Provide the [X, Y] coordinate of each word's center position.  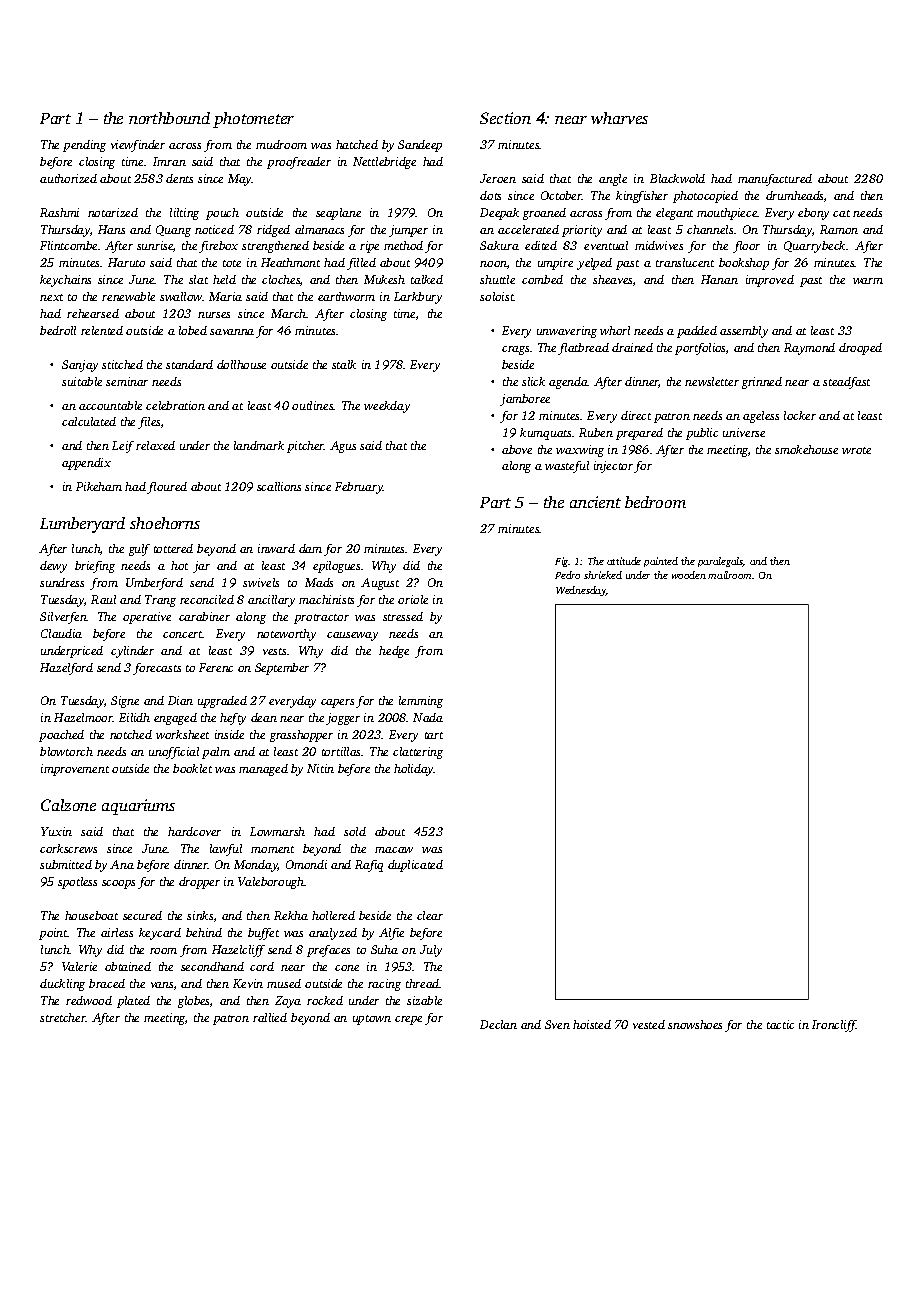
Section [505, 118]
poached [61, 736]
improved [770, 281]
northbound [169, 118]
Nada [428, 717]
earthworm [346, 296]
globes [193, 1002]
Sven [557, 1024]
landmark [259, 445]
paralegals [720, 562]
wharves [619, 118]
